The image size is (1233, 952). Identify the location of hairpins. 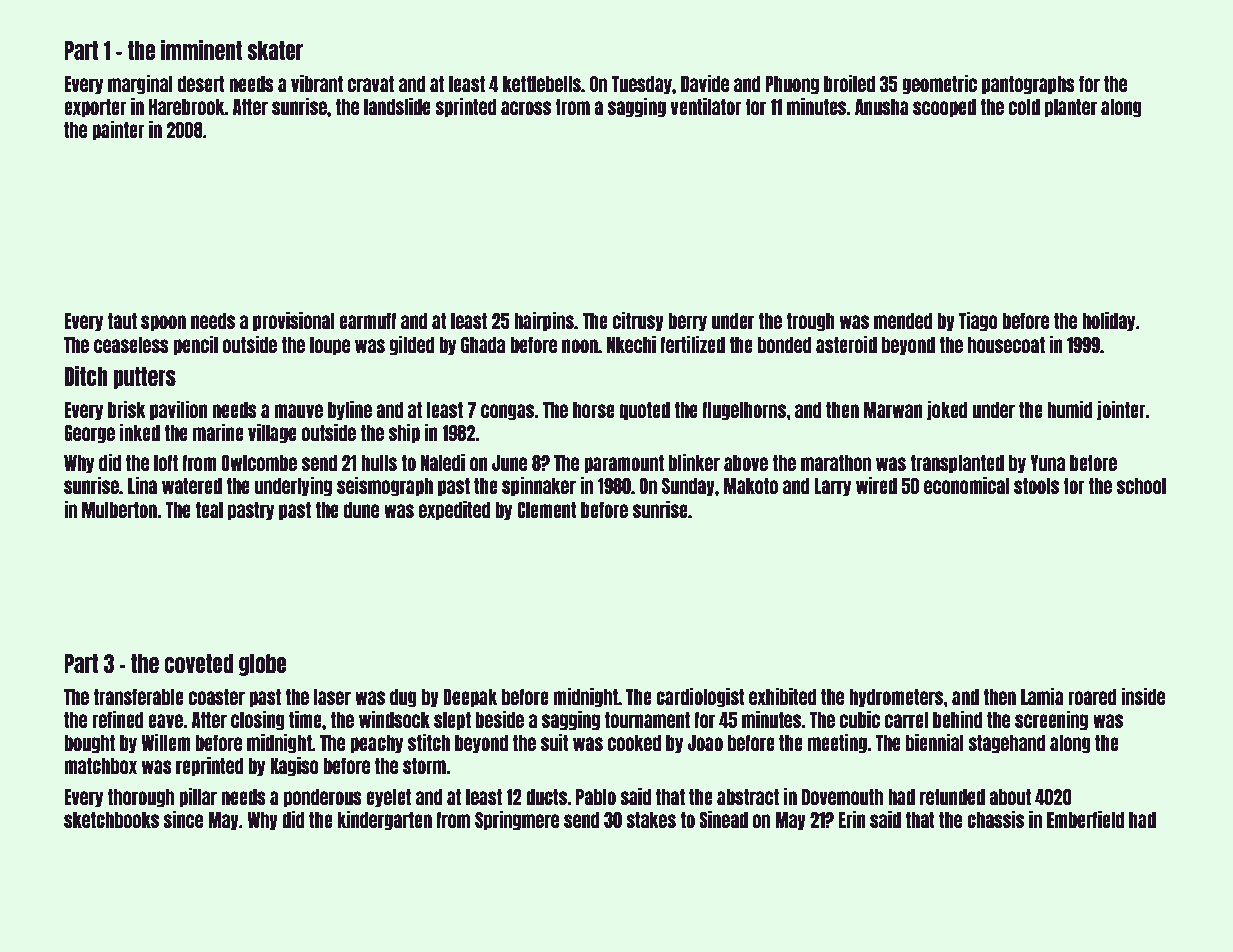
(544, 322).
